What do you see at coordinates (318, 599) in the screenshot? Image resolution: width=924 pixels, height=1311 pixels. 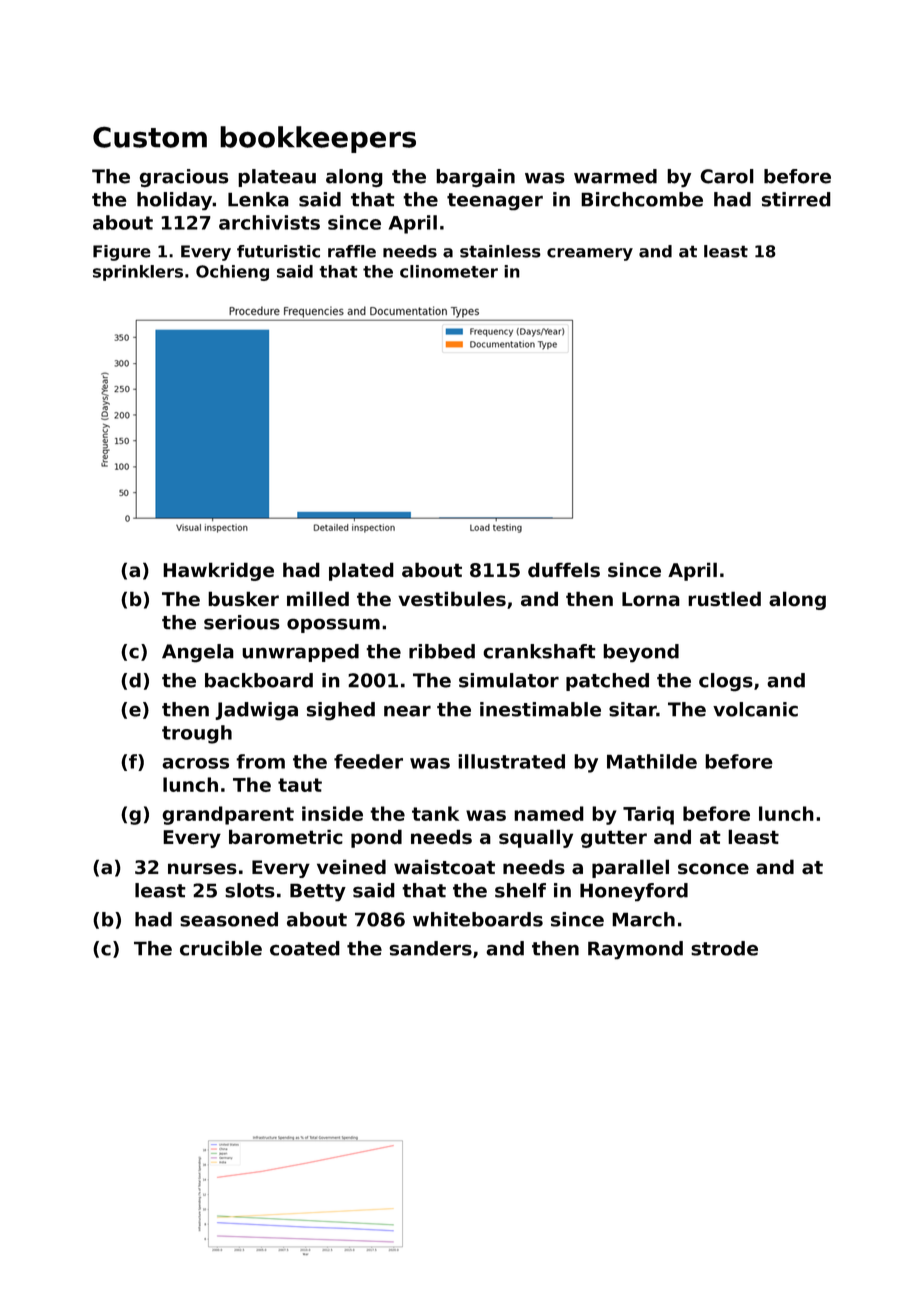 I see `milled` at bounding box center [318, 599].
